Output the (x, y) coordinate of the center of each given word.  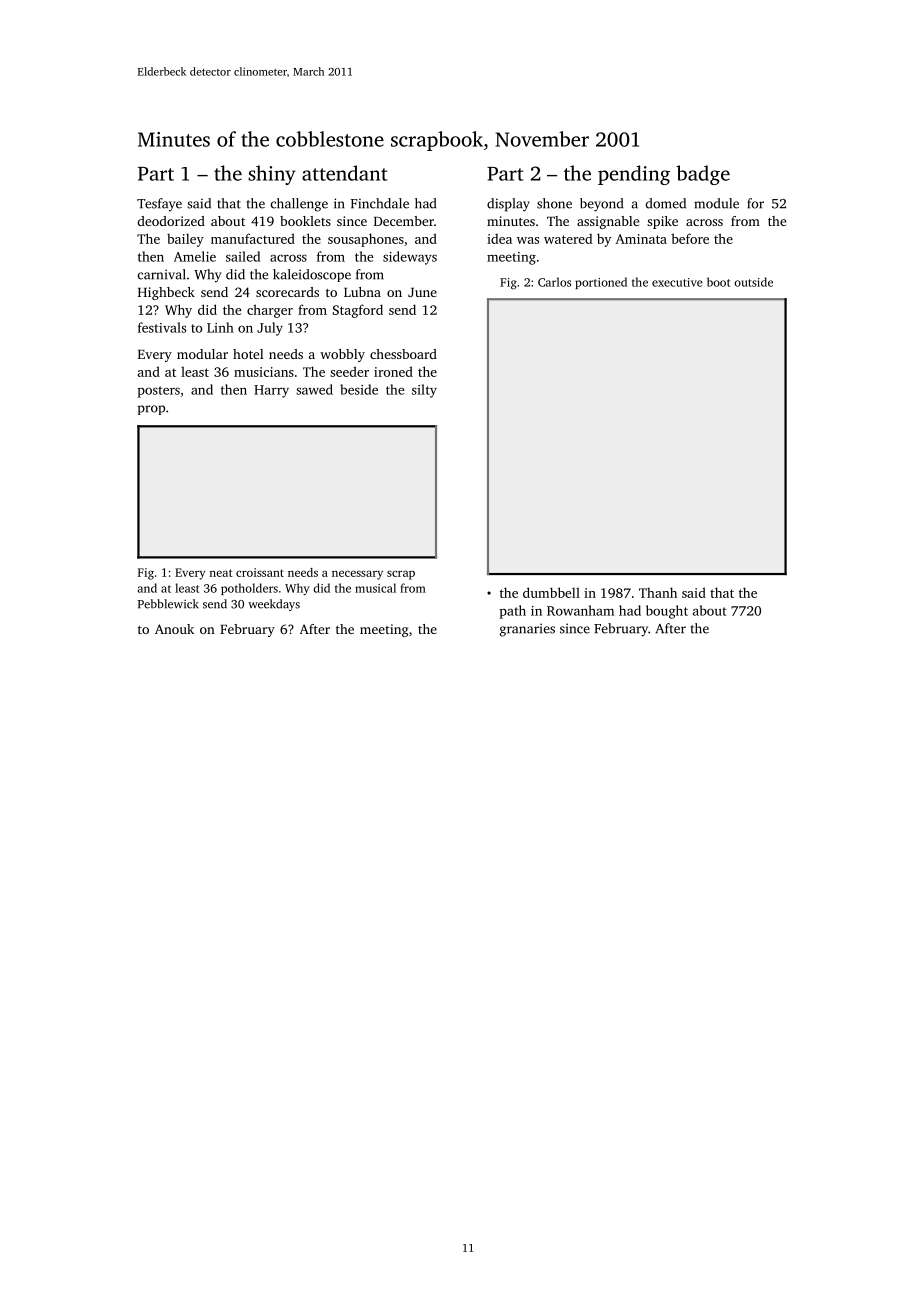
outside (753, 282)
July (270, 329)
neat (221, 573)
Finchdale (380, 203)
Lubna (362, 292)
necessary (357, 575)
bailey (185, 240)
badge (703, 175)
